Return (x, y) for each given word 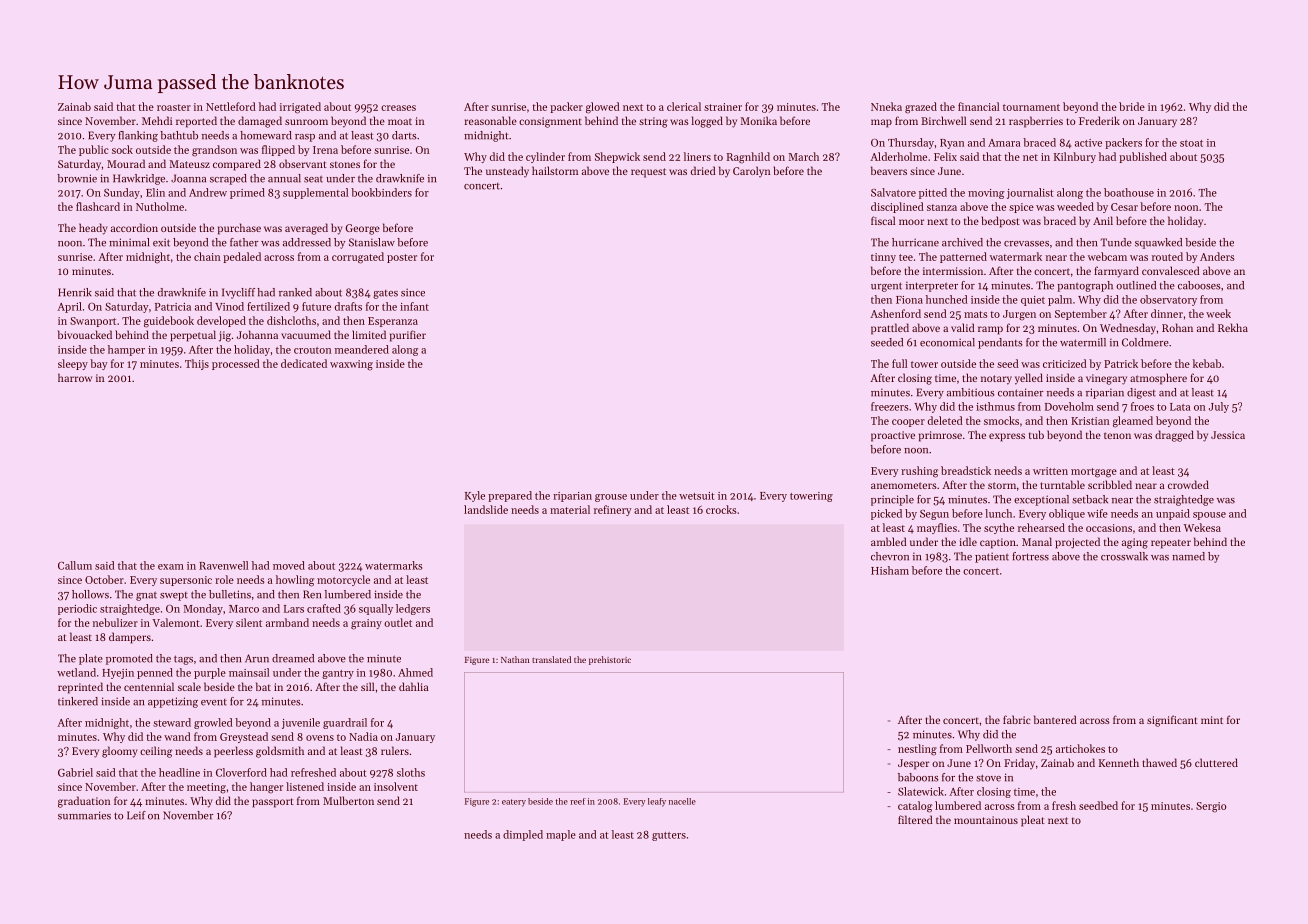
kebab (1207, 363)
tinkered (78, 701)
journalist (1030, 193)
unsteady (507, 172)
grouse (611, 498)
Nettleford (231, 106)
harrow (75, 377)
